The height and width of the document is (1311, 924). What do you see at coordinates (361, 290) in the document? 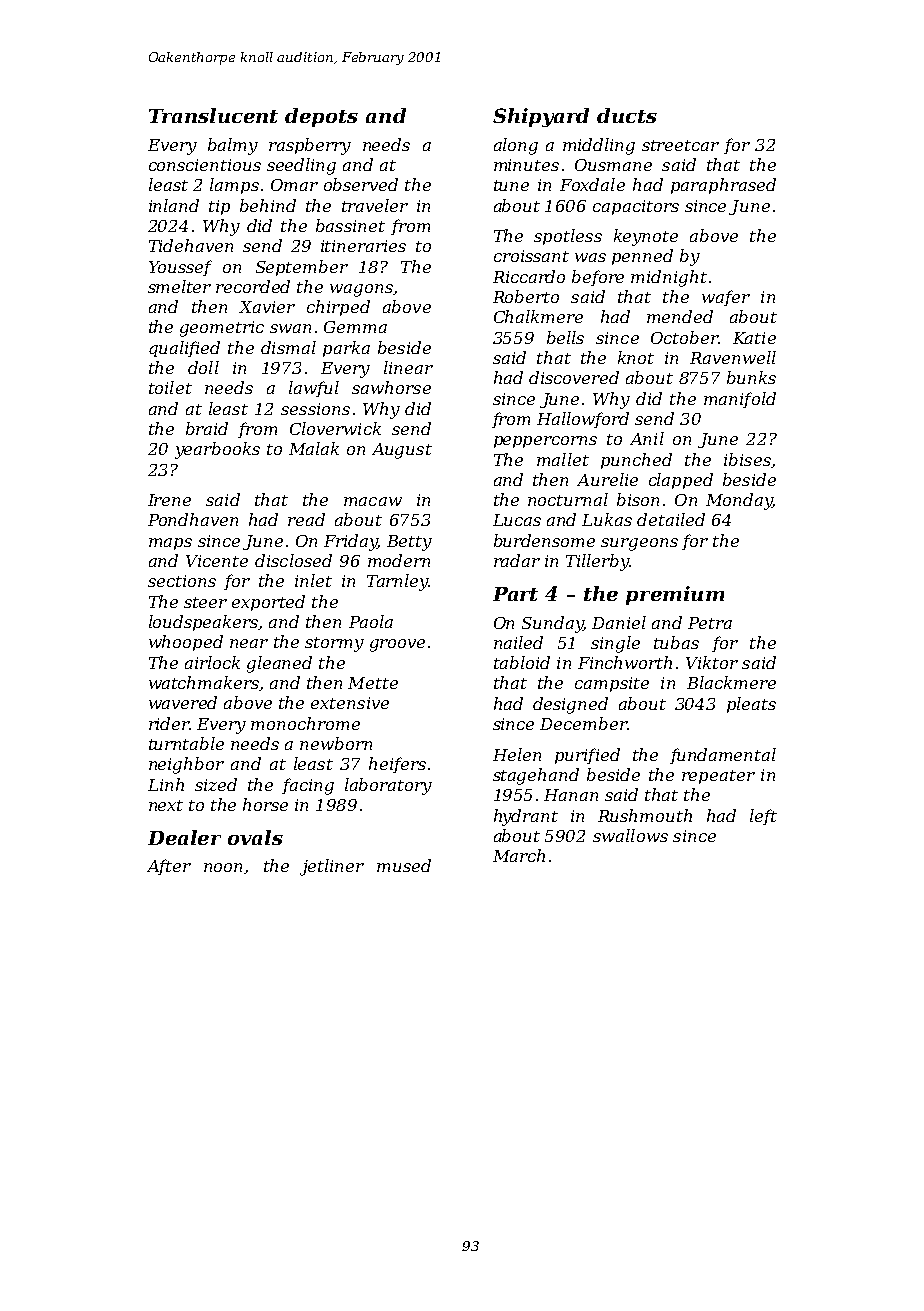
I see `wagons` at bounding box center [361, 290].
